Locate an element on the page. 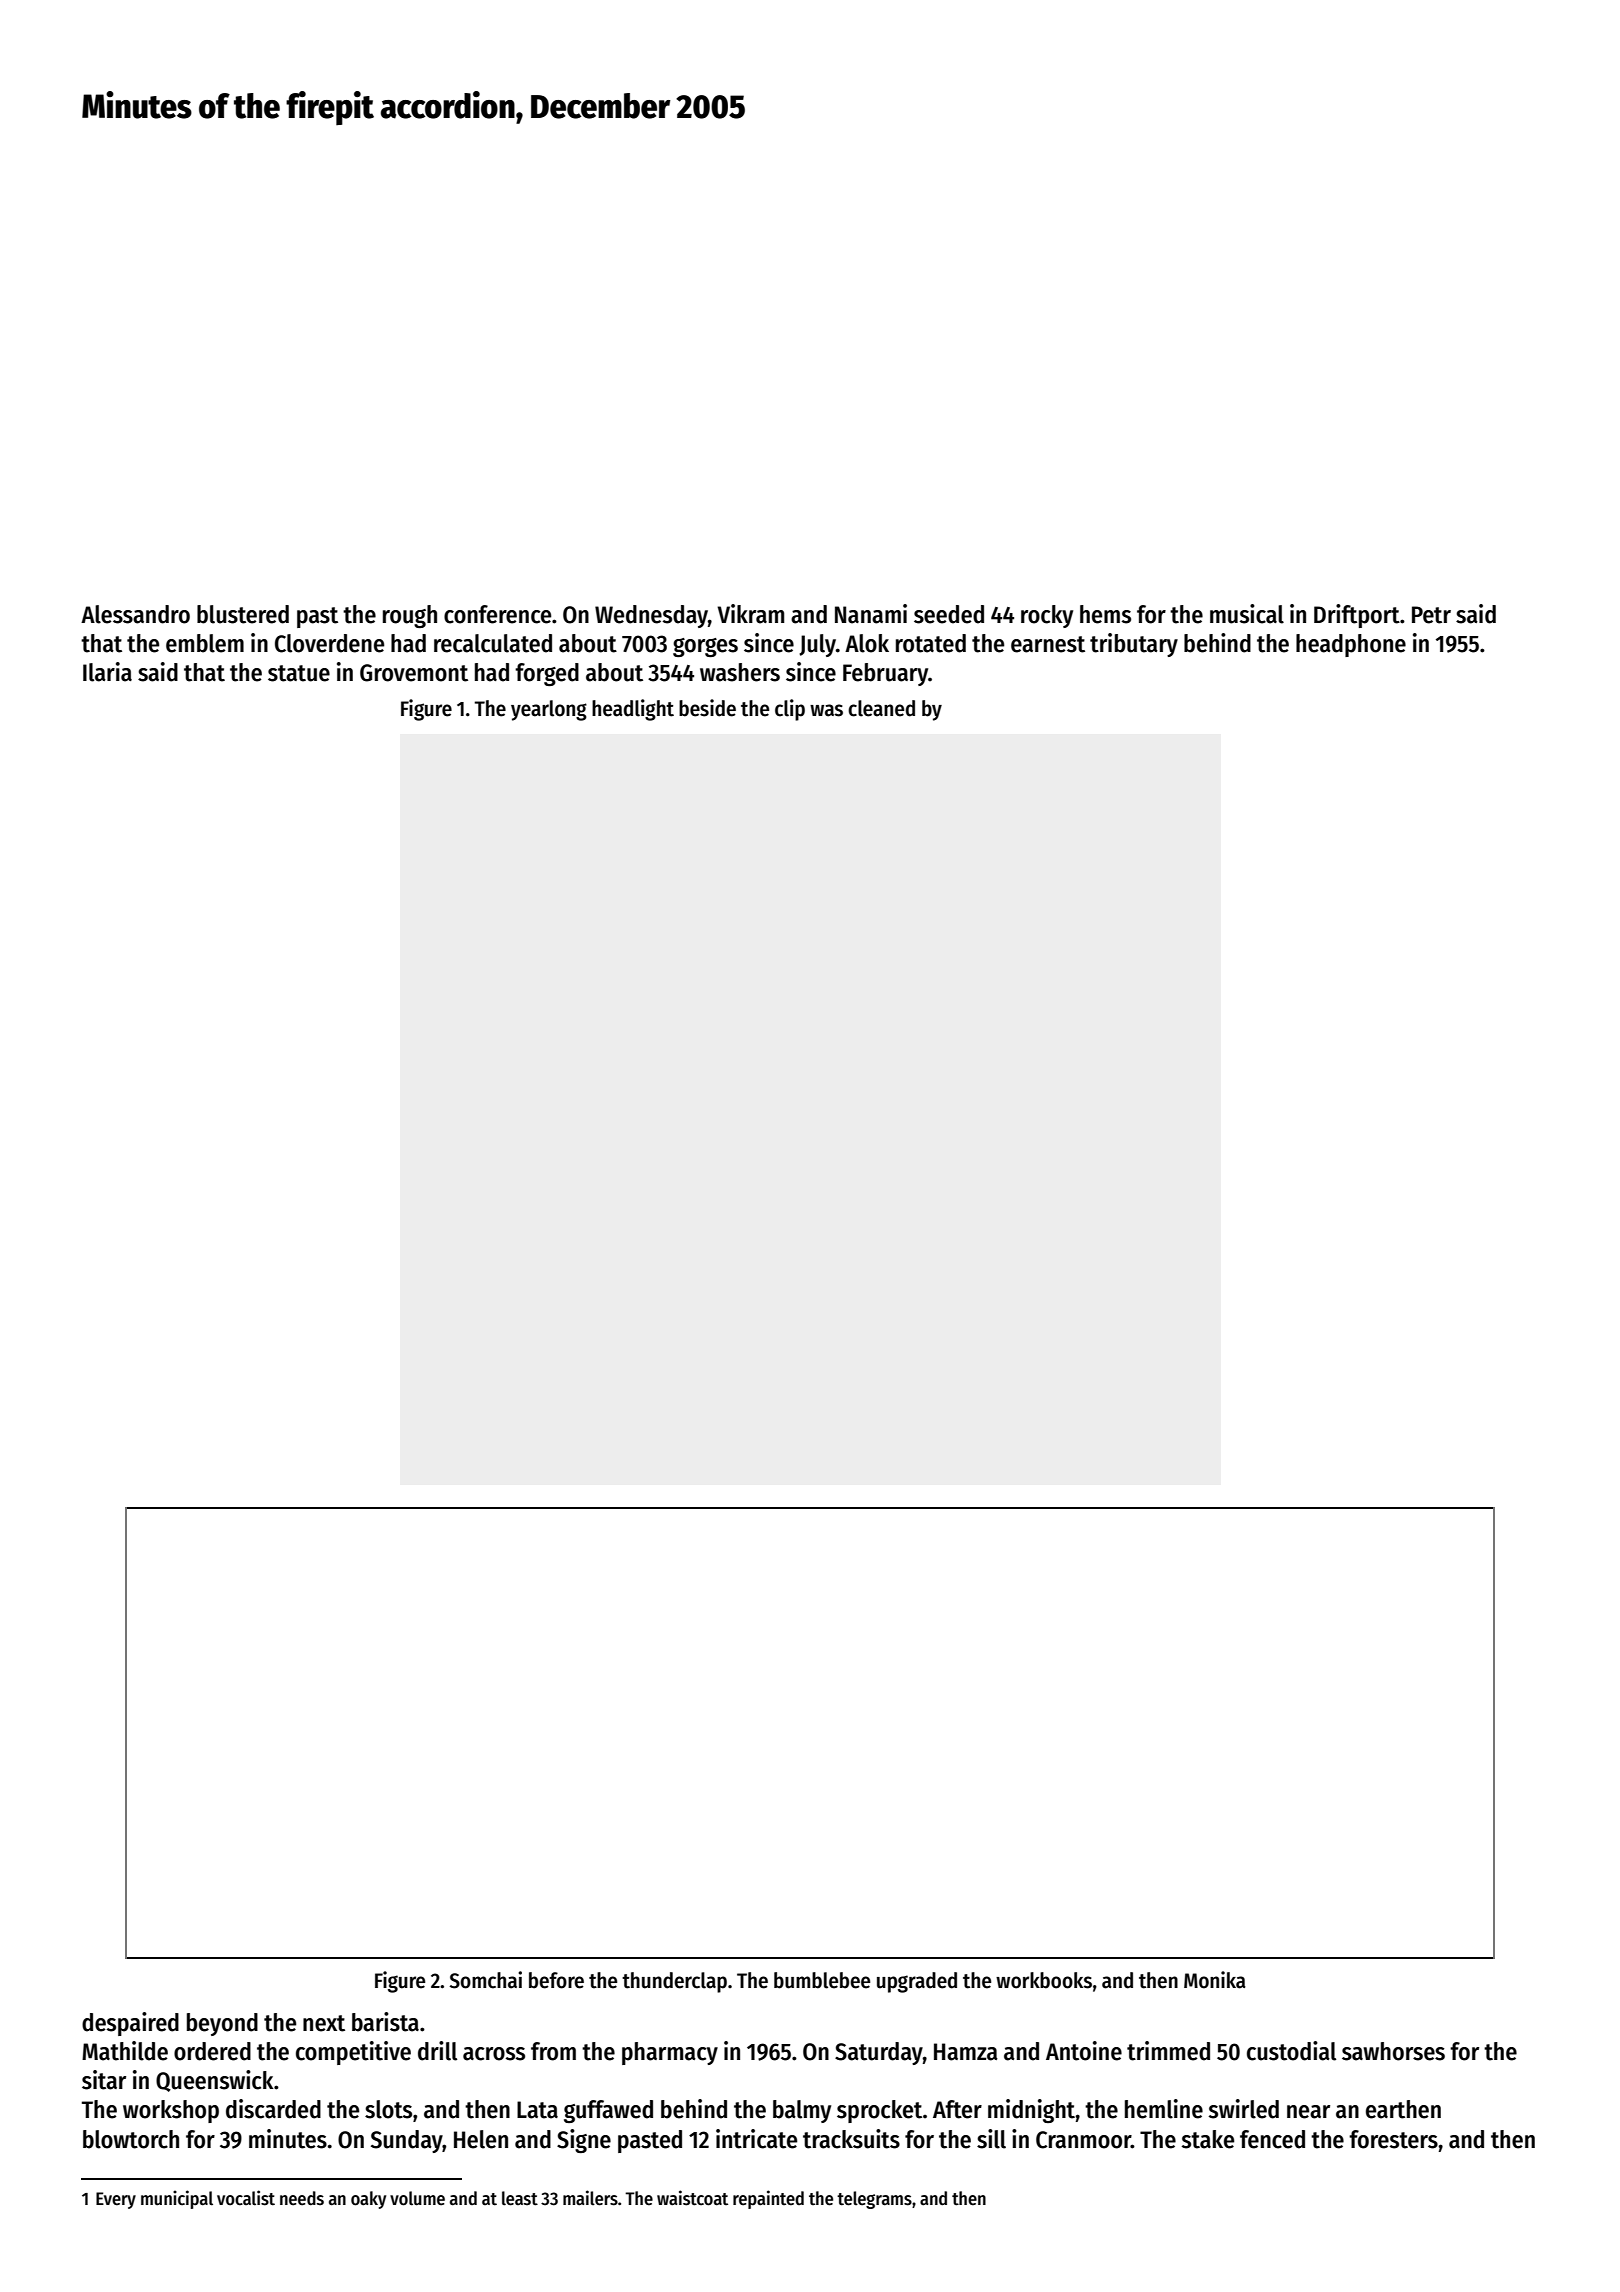 The image size is (1620, 2292). yearlong is located at coordinates (549, 710).
